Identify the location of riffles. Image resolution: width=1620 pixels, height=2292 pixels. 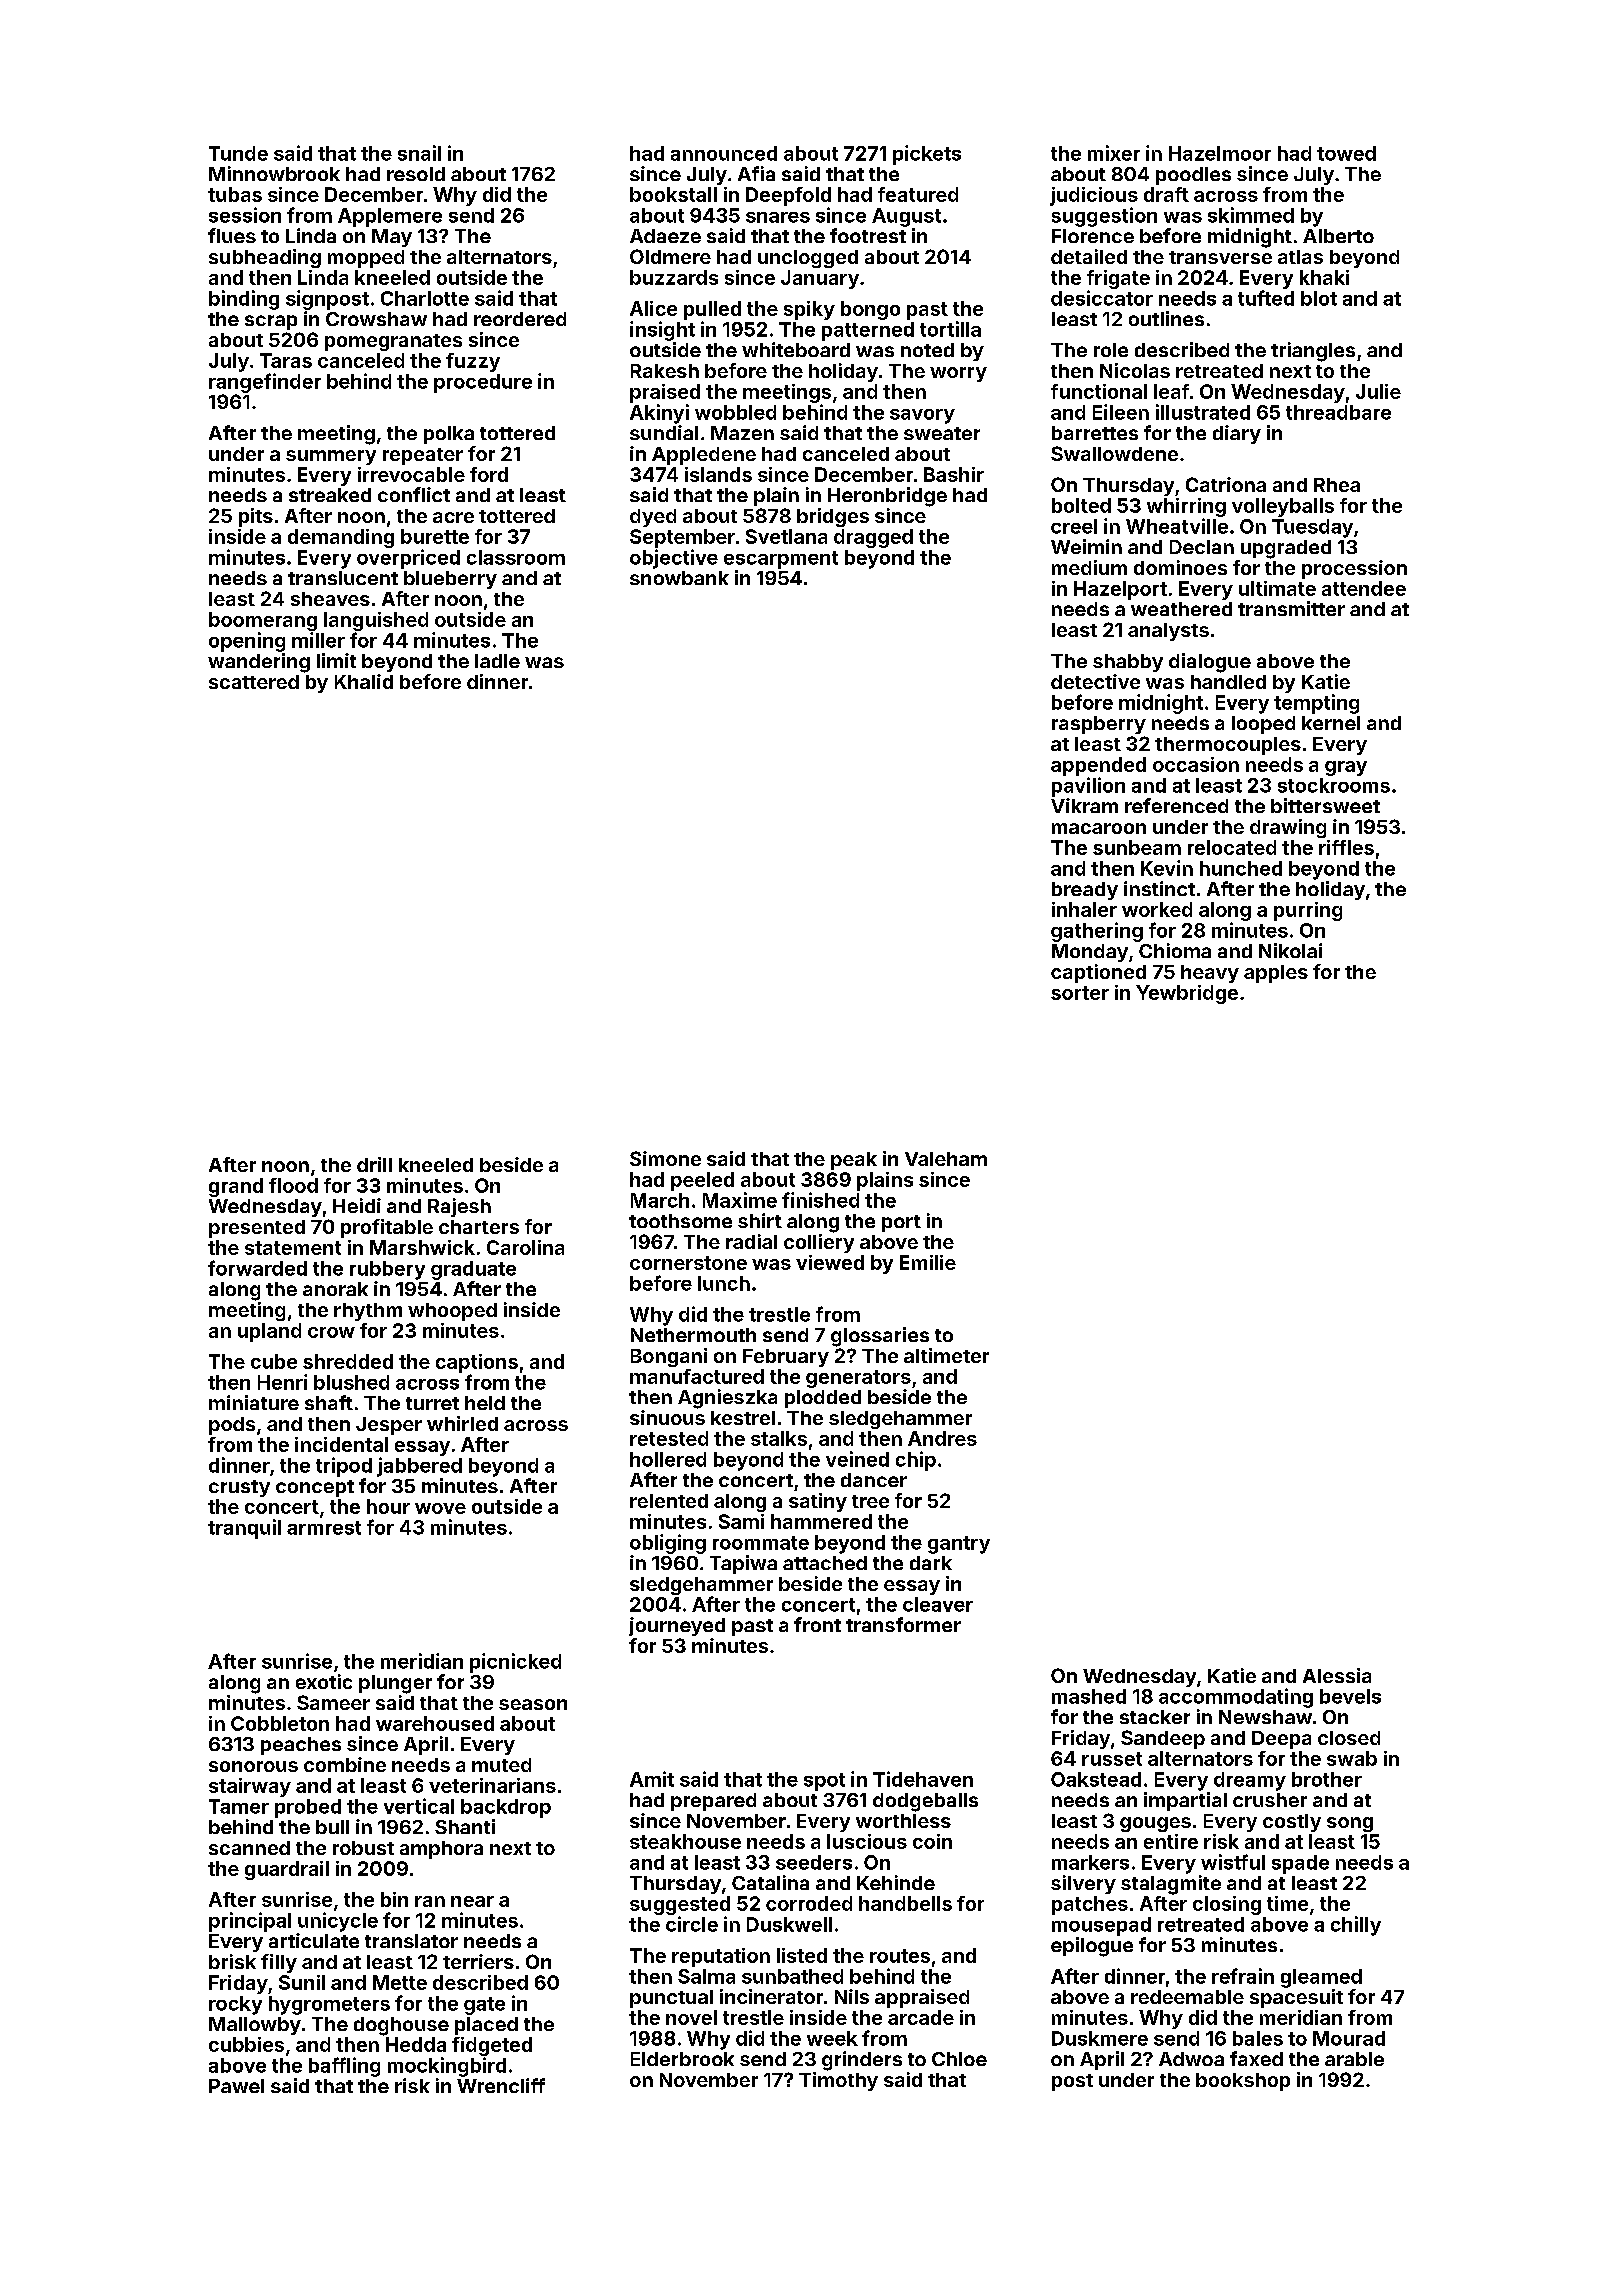
(1346, 847).
